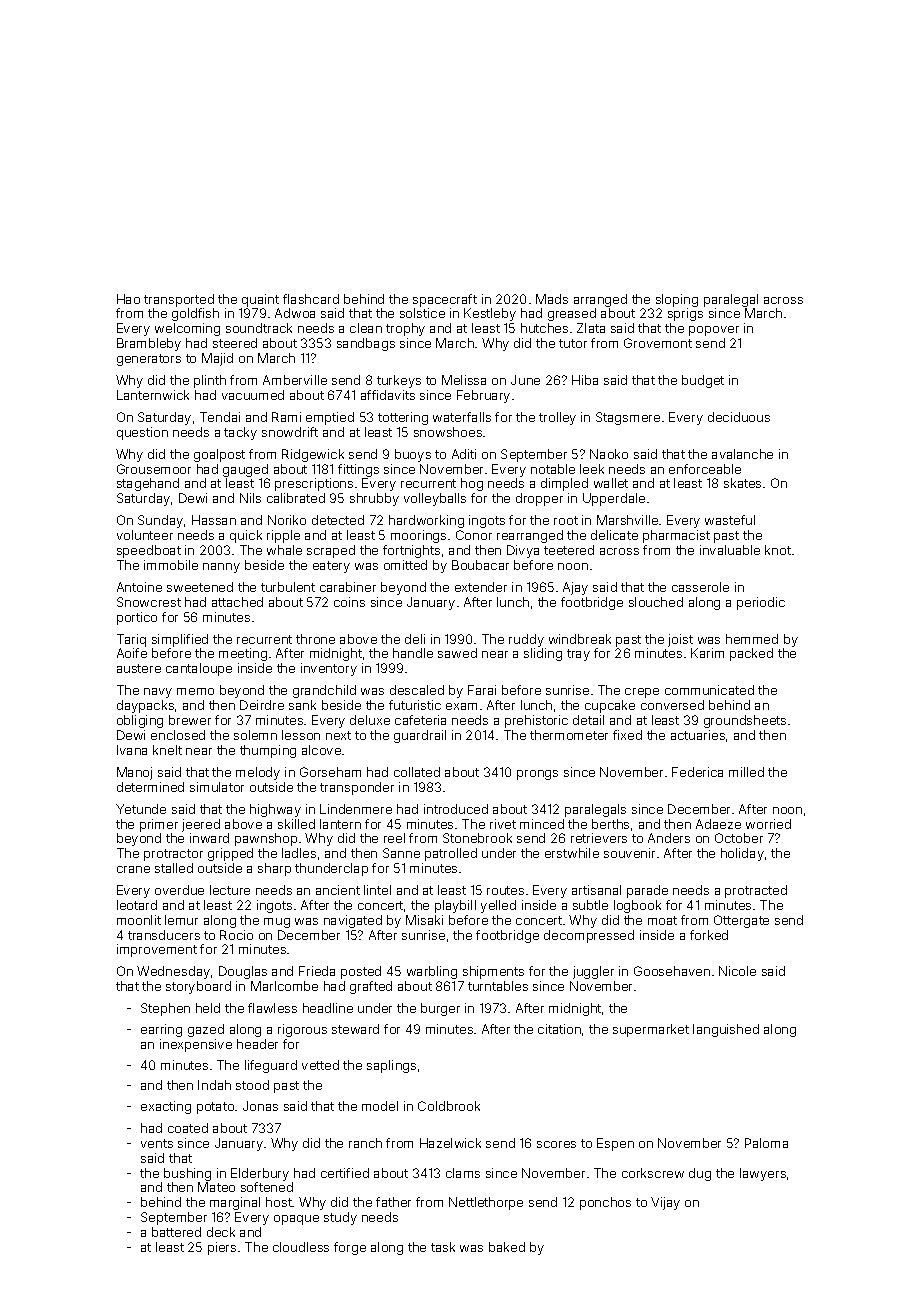 This screenshot has height=1308, width=924. What do you see at coordinates (580, 639) in the screenshot?
I see `windbreak` at bounding box center [580, 639].
